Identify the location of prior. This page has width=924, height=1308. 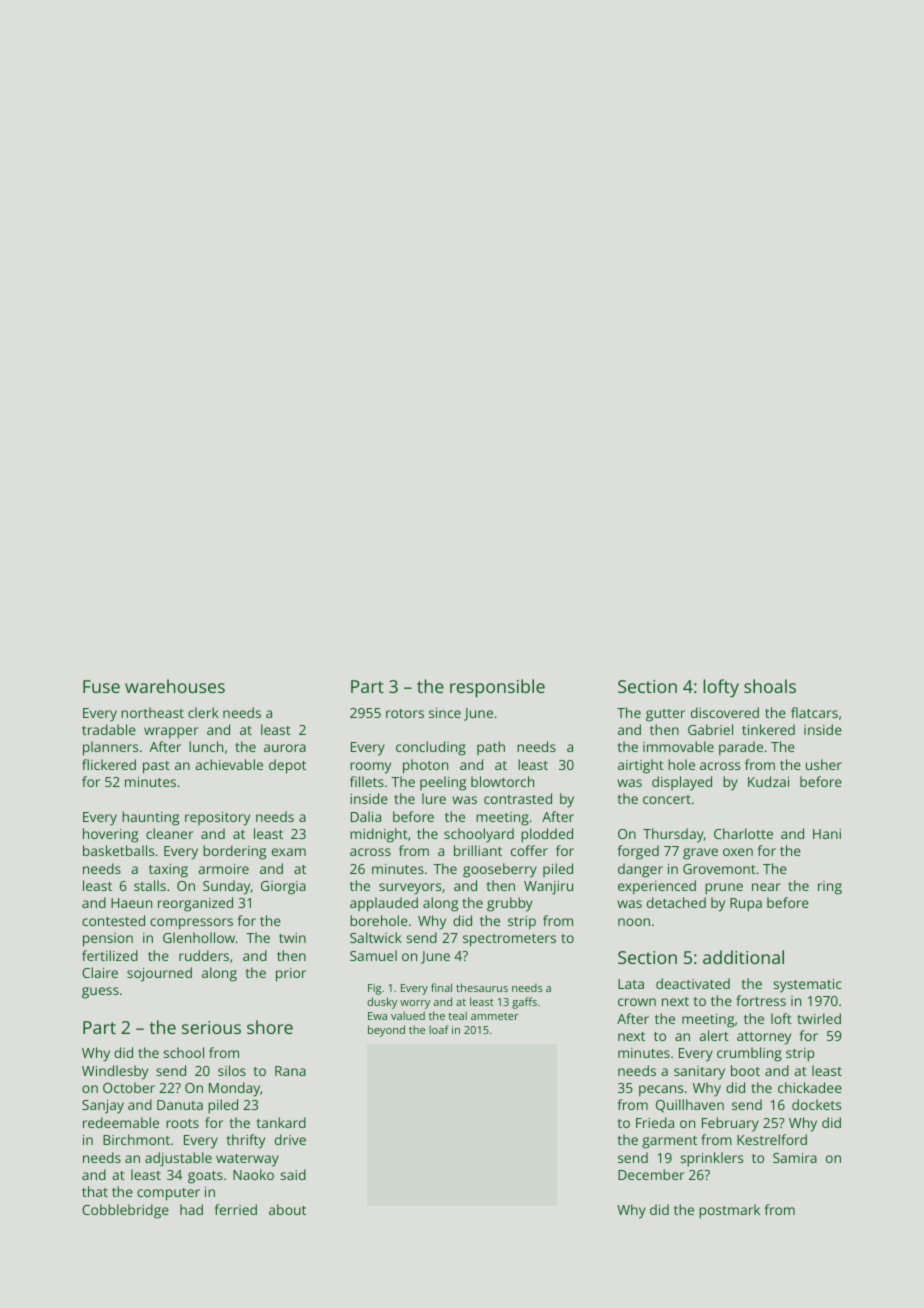
(291, 975).
